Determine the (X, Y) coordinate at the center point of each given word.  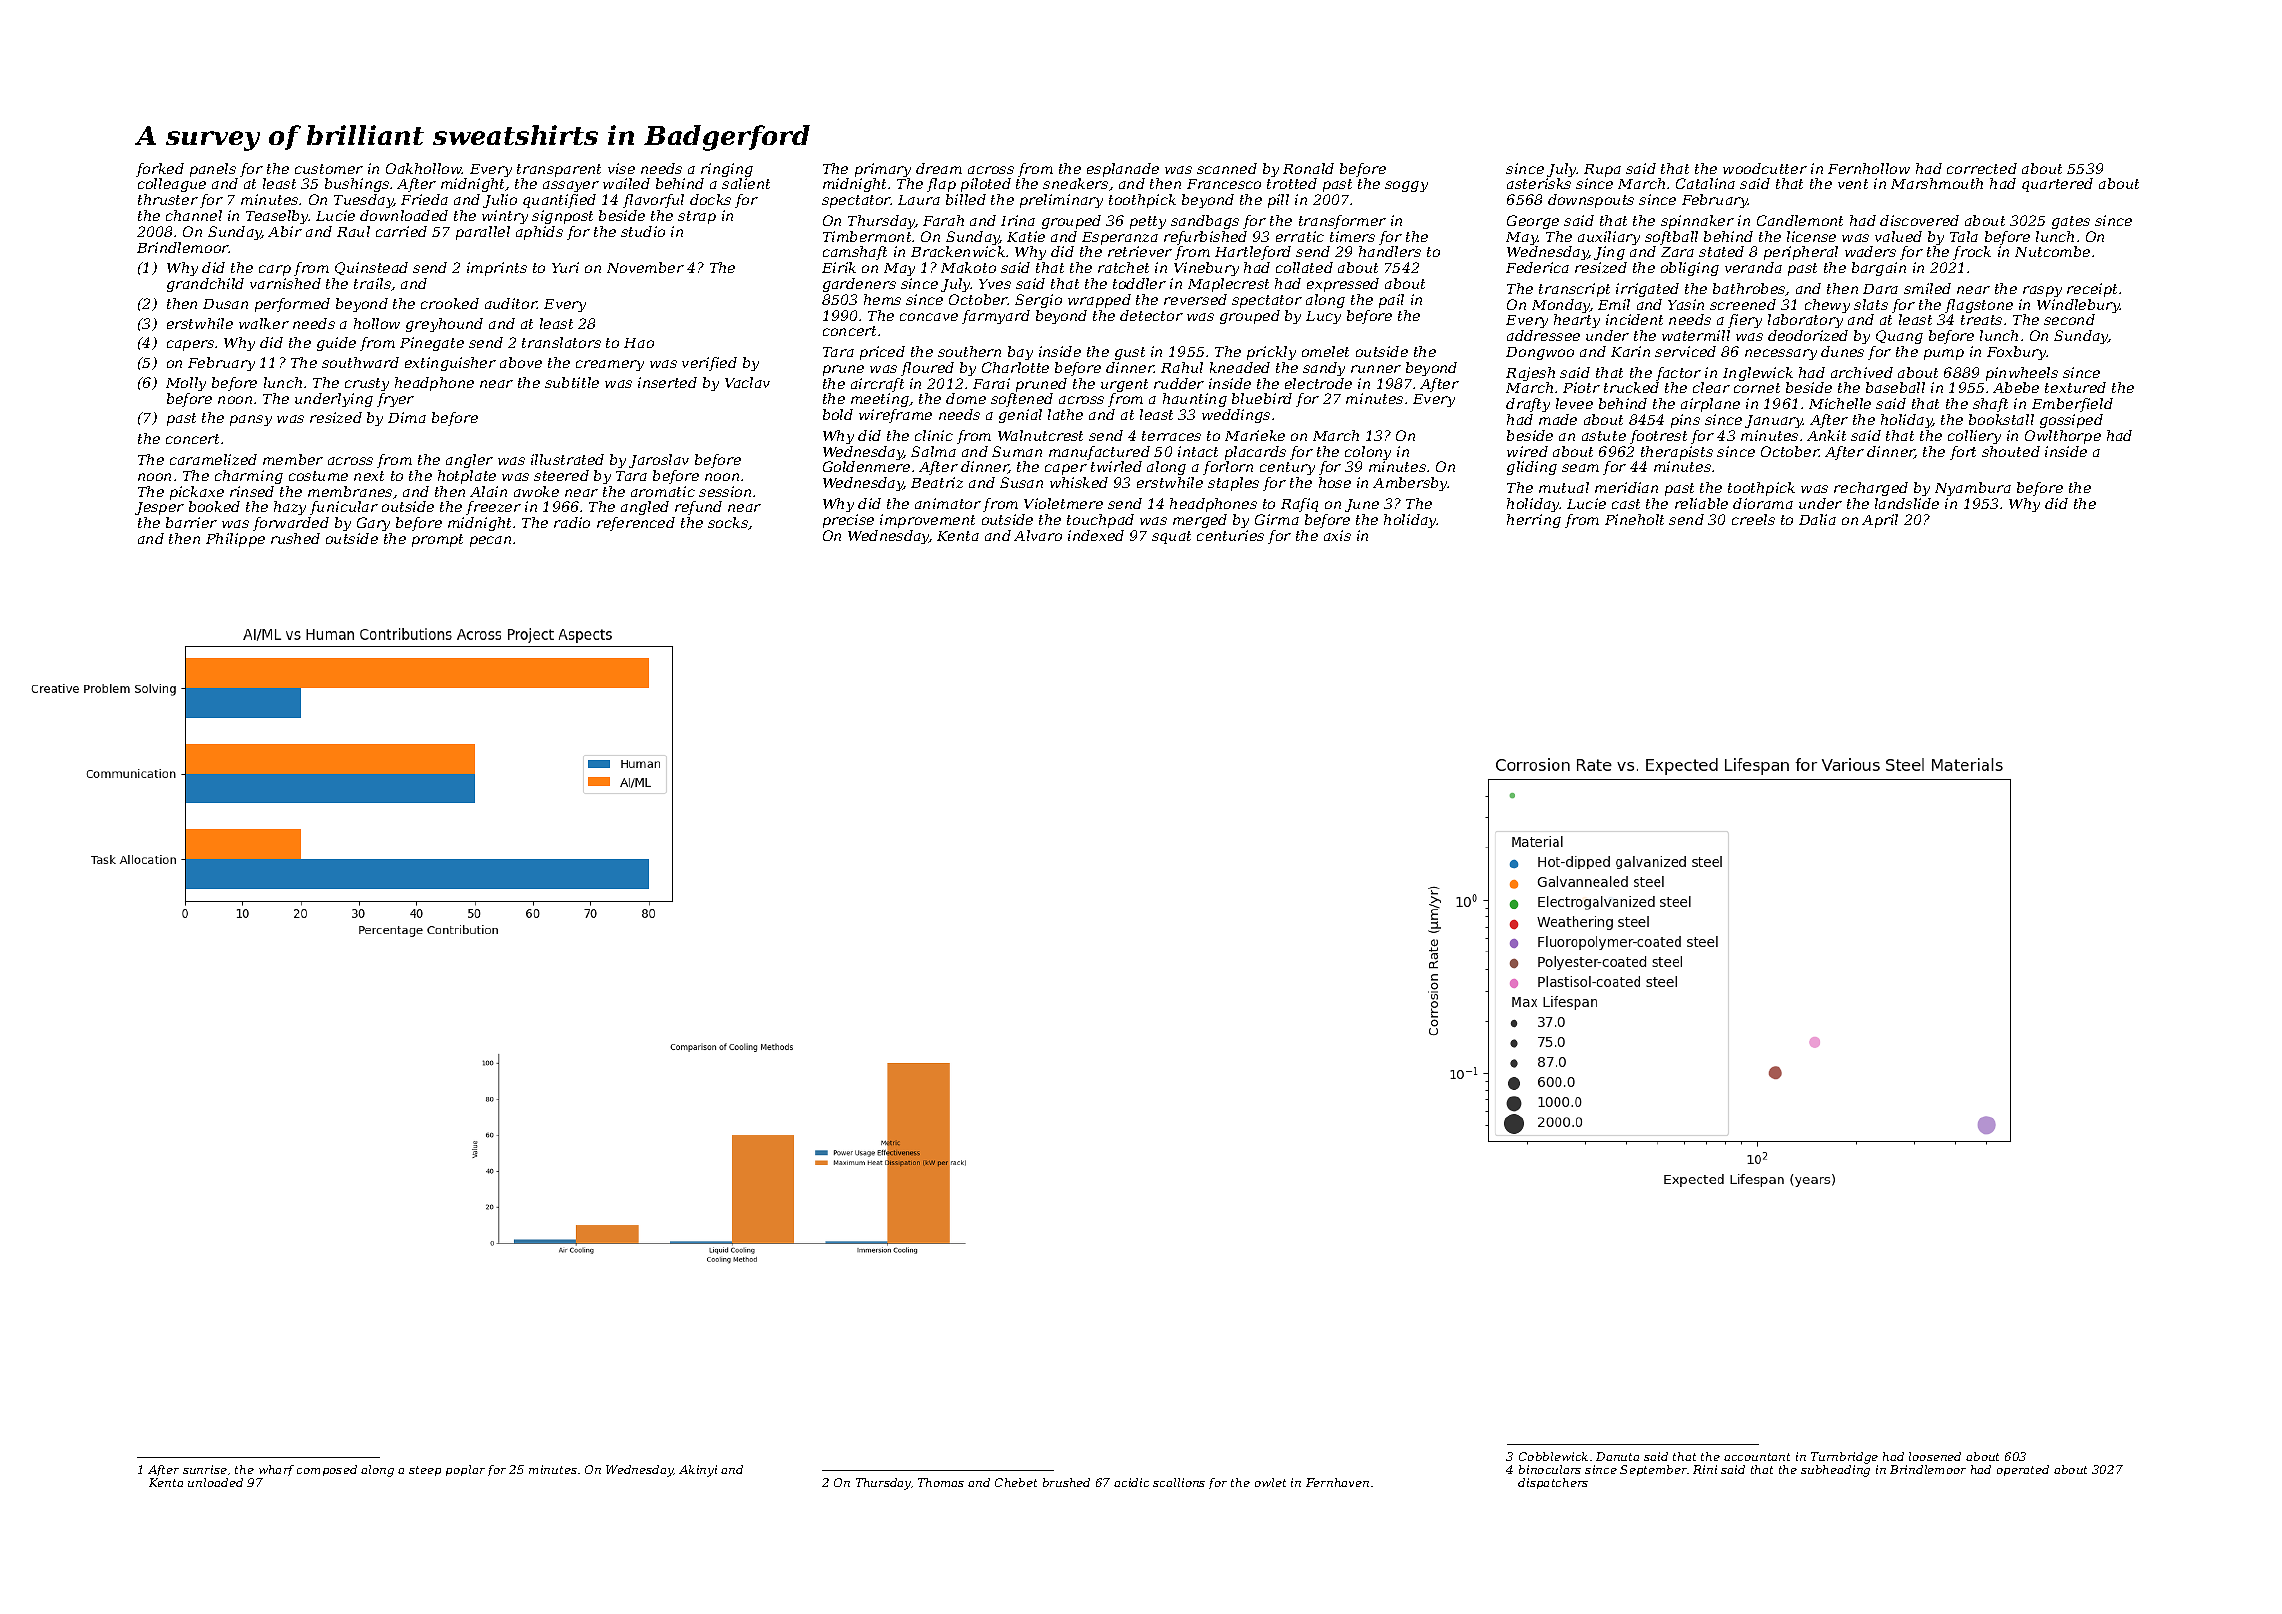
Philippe (235, 540)
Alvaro (1038, 535)
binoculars (1550, 1469)
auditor (511, 303)
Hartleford (1253, 253)
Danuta (1617, 1456)
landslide (1907, 503)
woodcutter (1765, 168)
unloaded (215, 1482)
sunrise (205, 1469)
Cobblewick (1553, 1456)
